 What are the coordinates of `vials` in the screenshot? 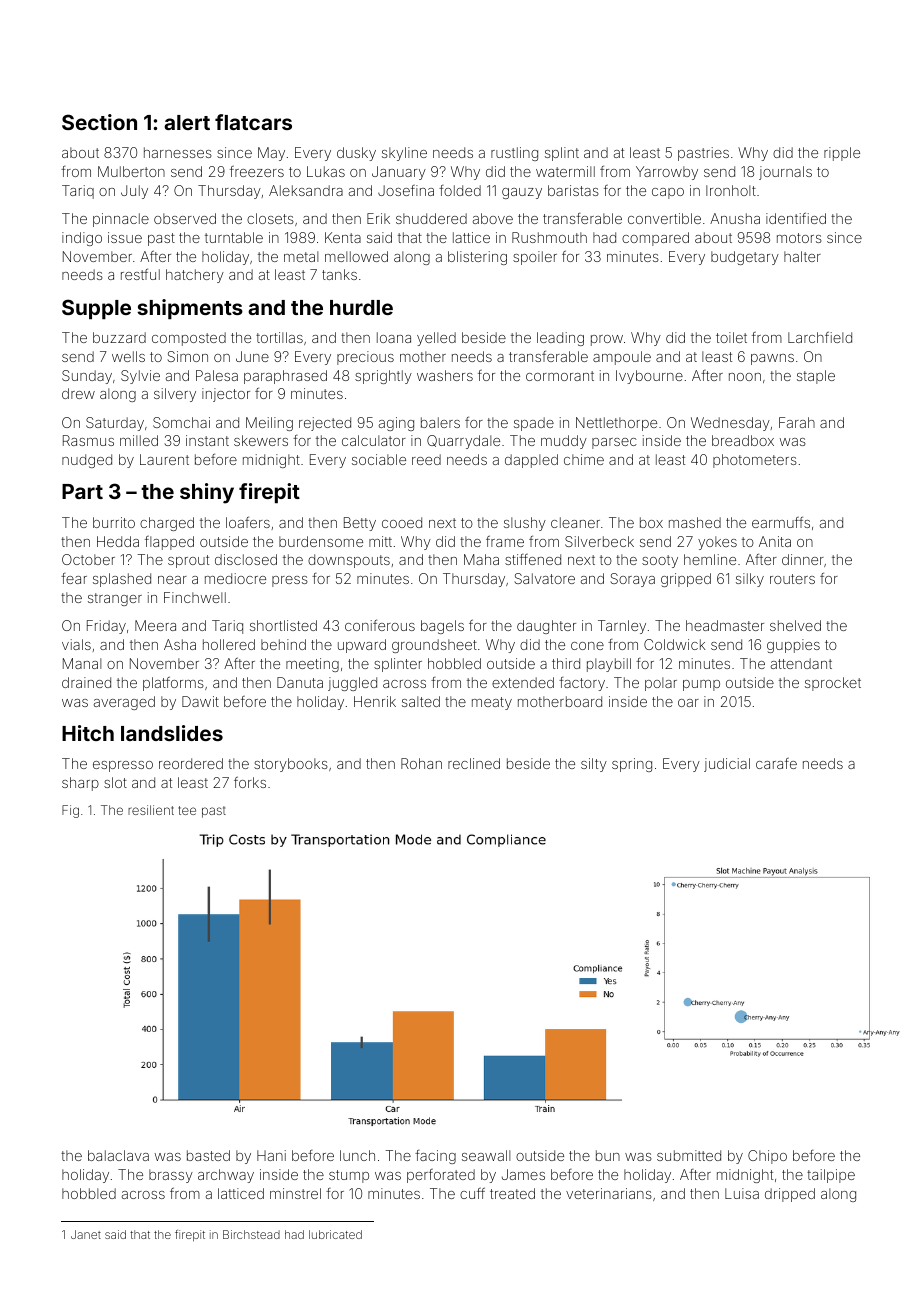 It's located at (76, 644).
